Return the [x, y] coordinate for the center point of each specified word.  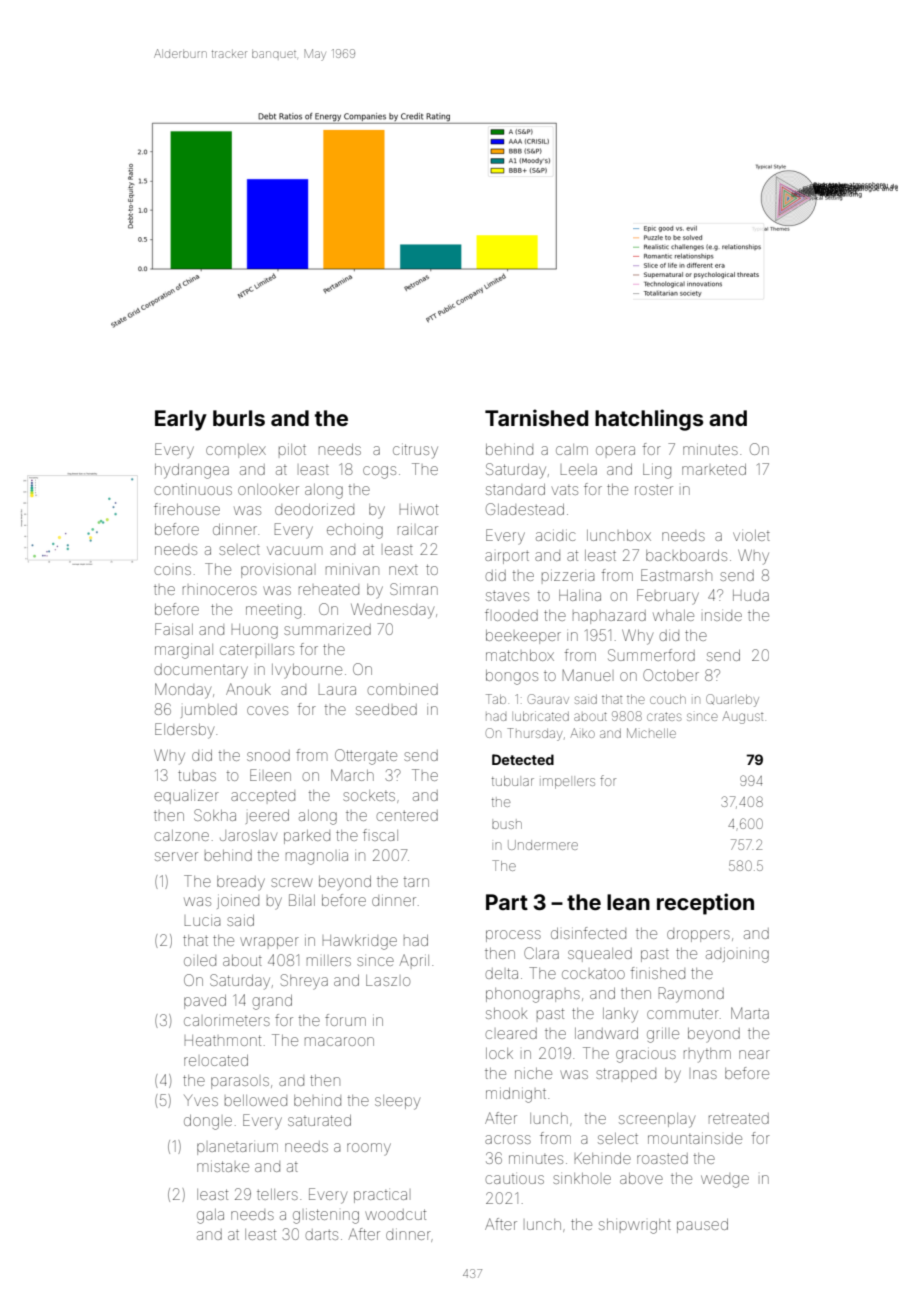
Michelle [651, 733]
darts [321, 1234]
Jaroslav [248, 835]
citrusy [415, 451]
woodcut [395, 1214]
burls [239, 418]
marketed [714, 469]
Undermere [543, 845]
